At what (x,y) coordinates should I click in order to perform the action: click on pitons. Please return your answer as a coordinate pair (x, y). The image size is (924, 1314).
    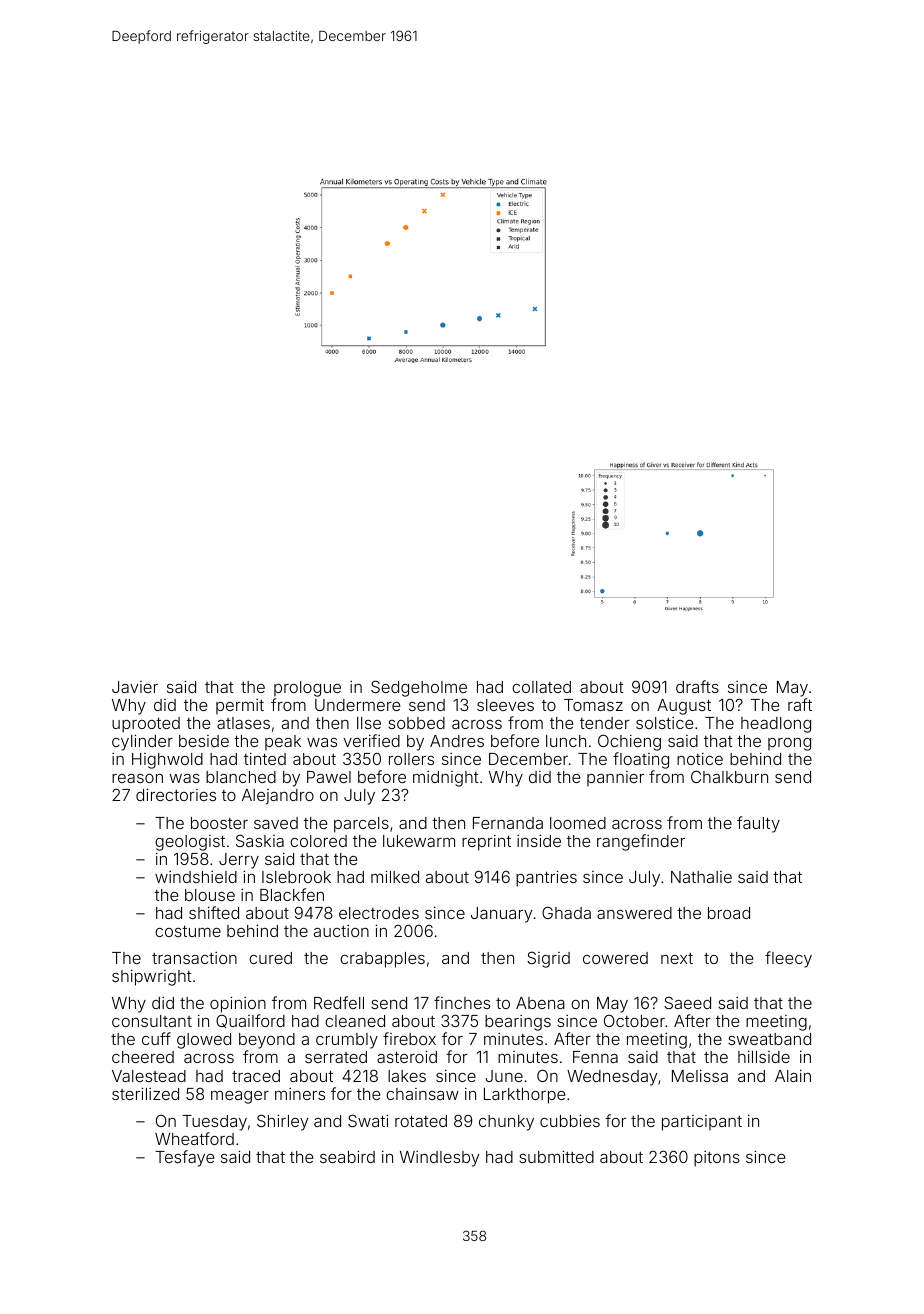
    Looking at the image, I should click on (717, 1159).
